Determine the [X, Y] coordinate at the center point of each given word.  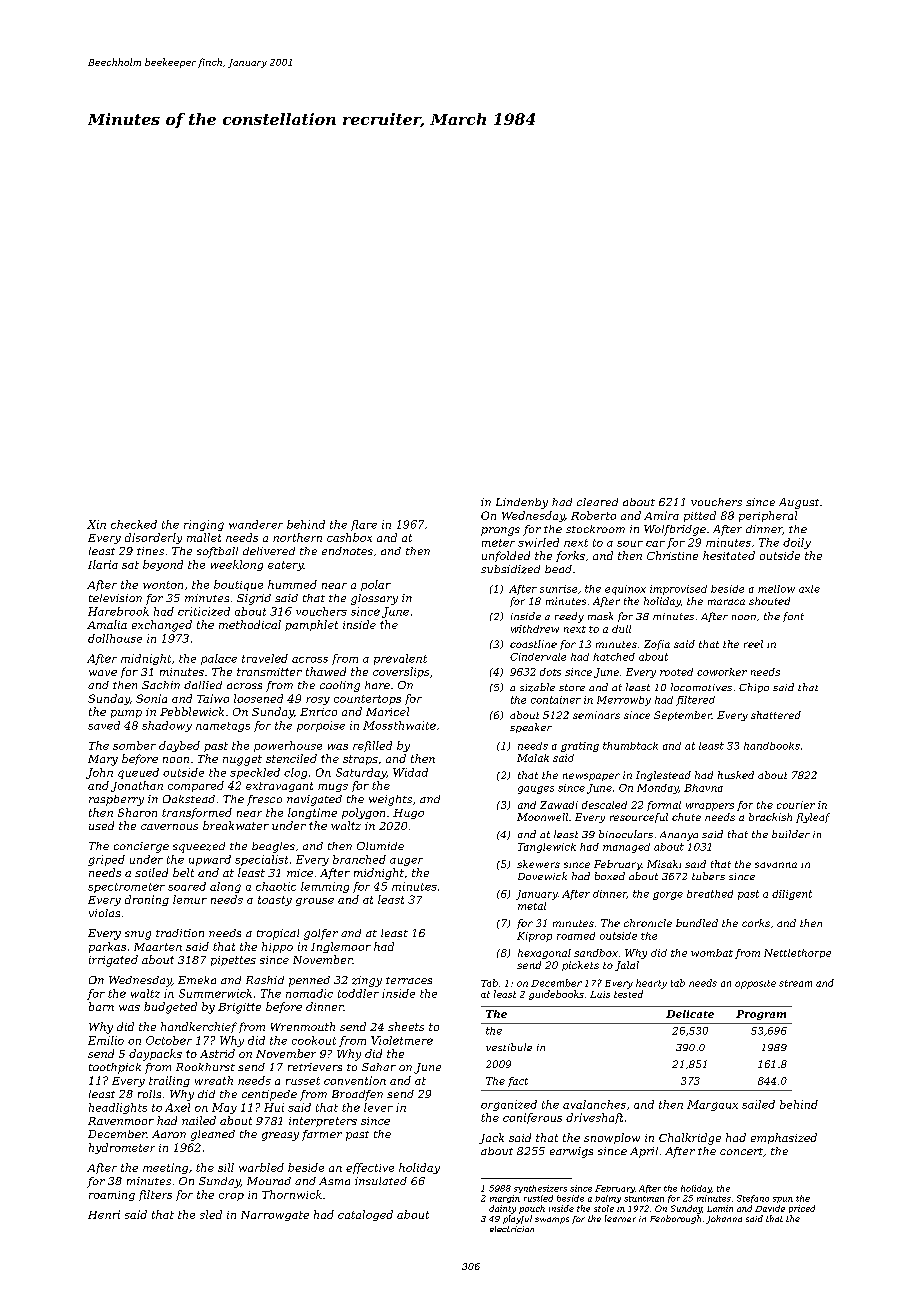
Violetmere [402, 1040]
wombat [712, 953]
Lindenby [522, 503]
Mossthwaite [399, 725]
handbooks [772, 746]
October [169, 1040]
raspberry [116, 800]
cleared [597, 502]
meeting [165, 1168]
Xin [96, 524]
